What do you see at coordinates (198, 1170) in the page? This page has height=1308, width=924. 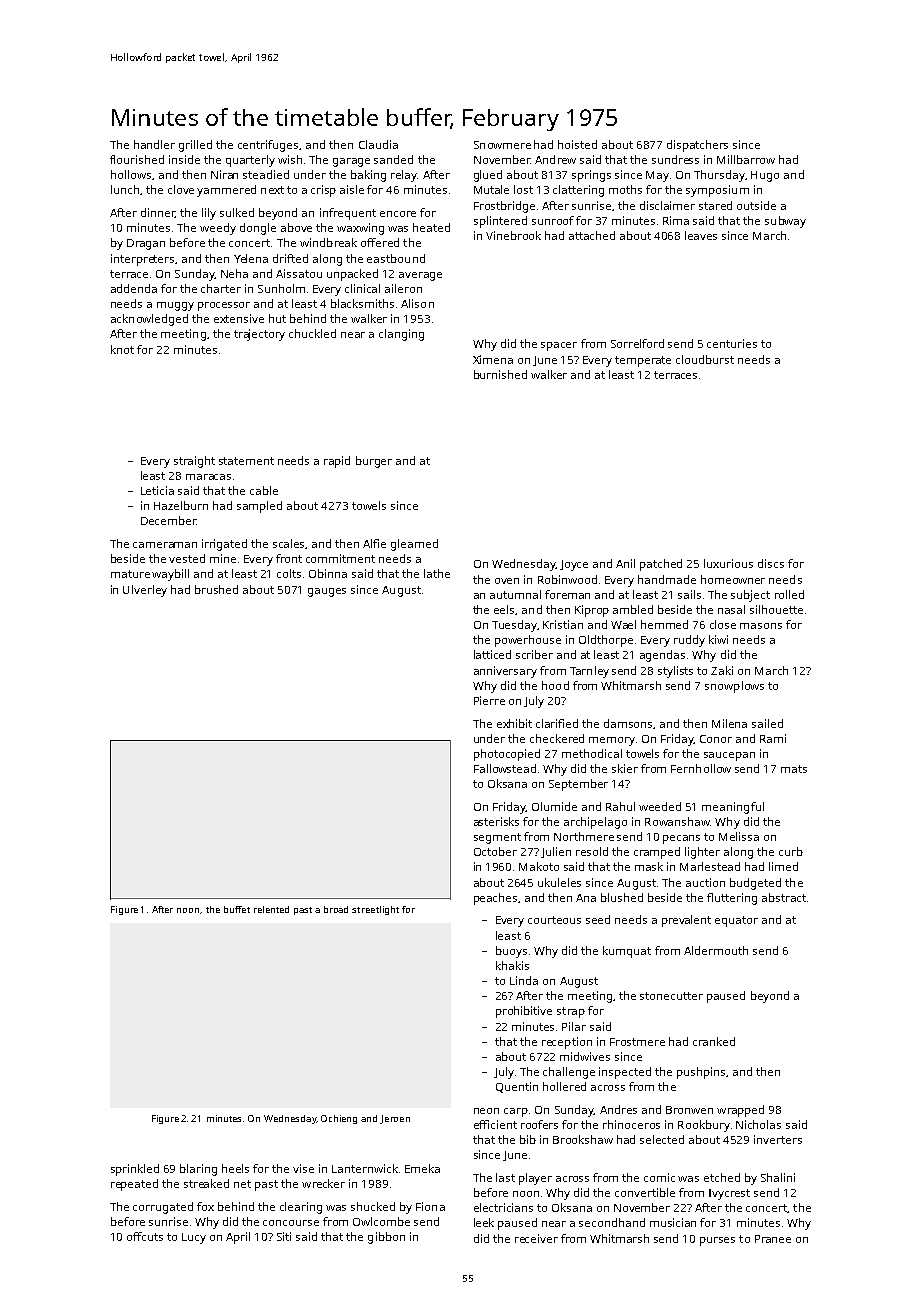 I see `blaring` at bounding box center [198, 1170].
